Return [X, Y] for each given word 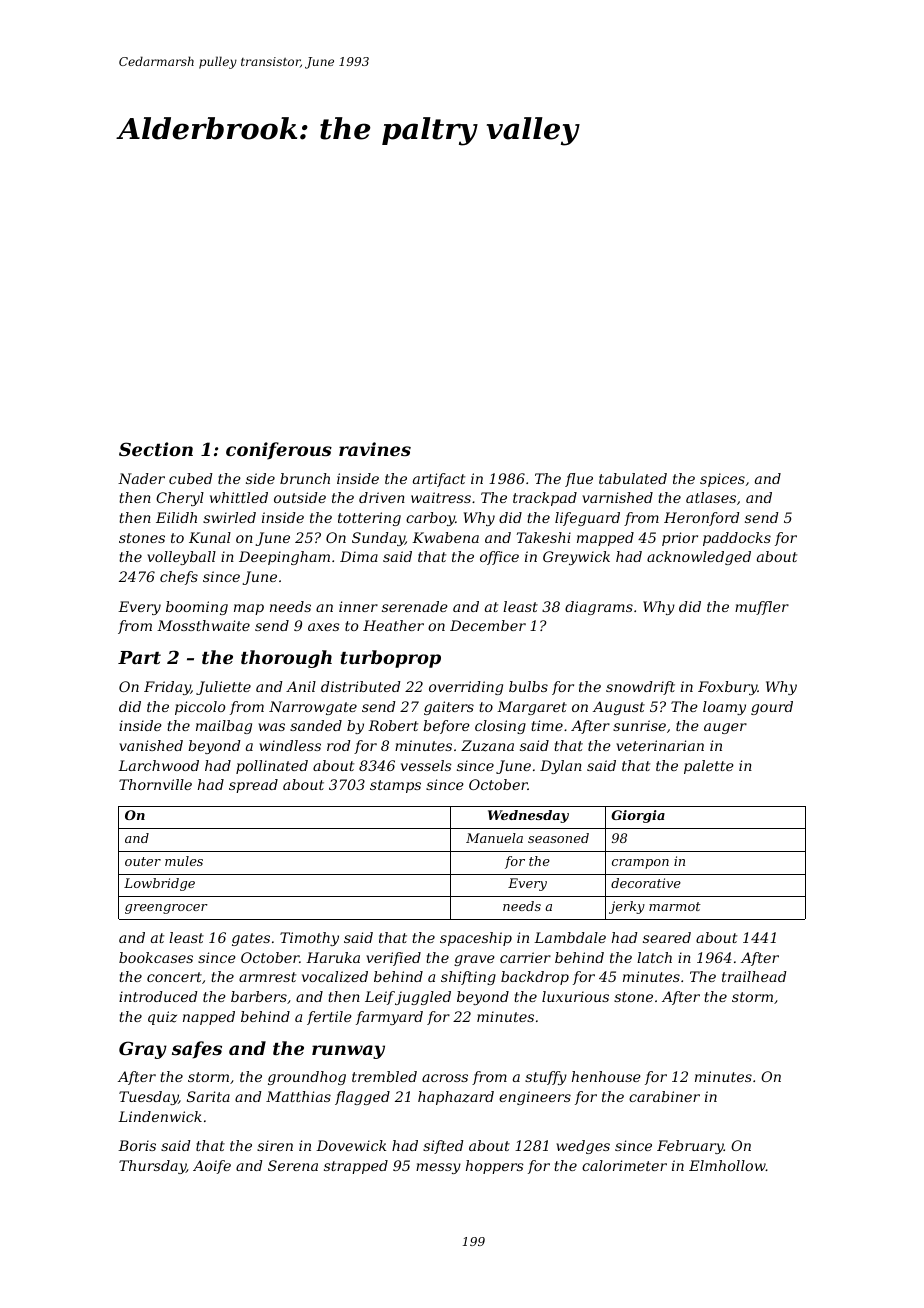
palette [709, 767]
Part [139, 657]
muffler [762, 608]
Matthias [298, 1096]
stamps [395, 786]
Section [156, 449]
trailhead [754, 976]
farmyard [389, 1018]
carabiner [664, 1096]
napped [209, 1018]
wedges [583, 1147]
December [488, 625]
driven [382, 497]
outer [143, 861]
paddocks [737, 539]
